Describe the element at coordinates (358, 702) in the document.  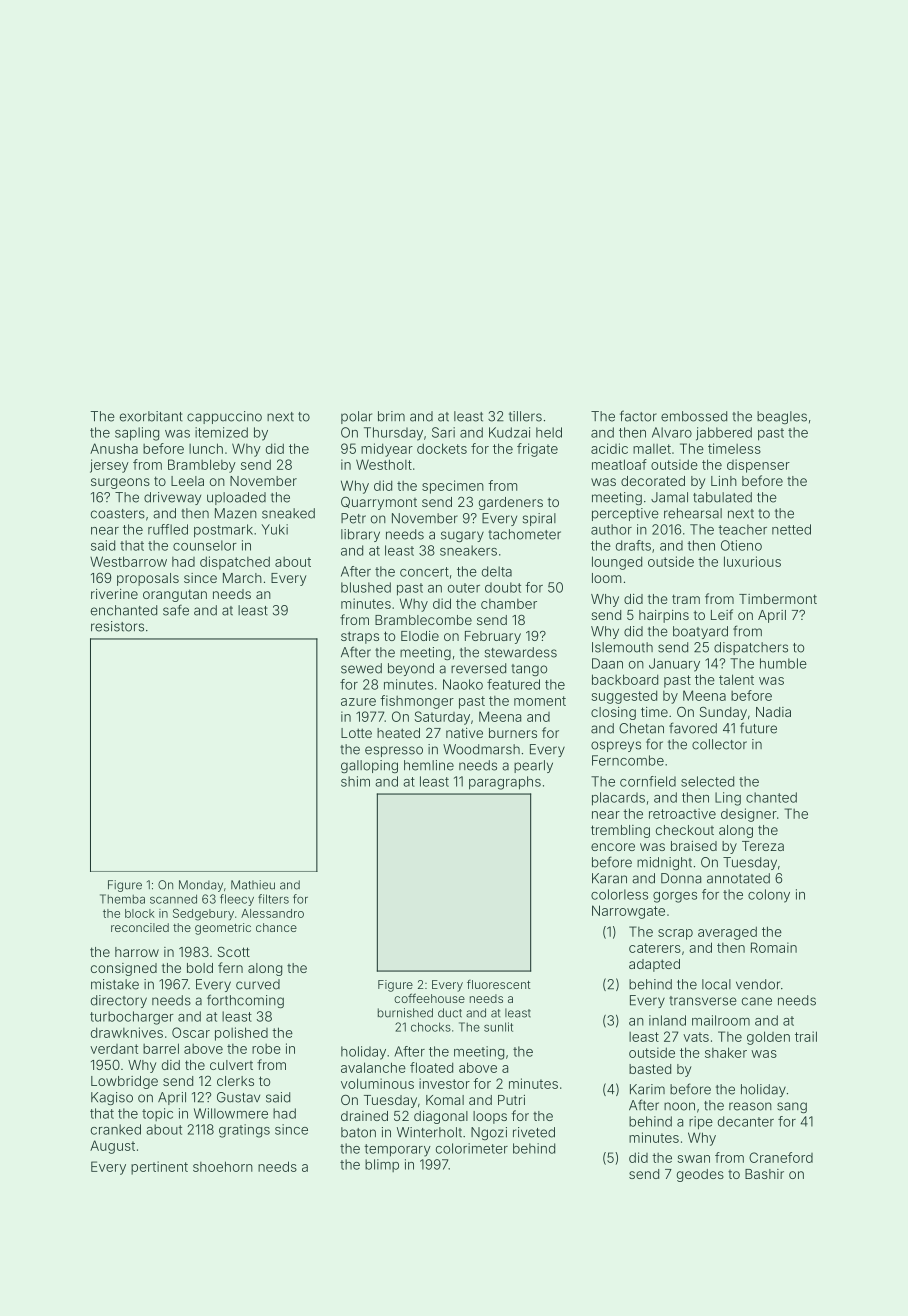
I see `azure` at that location.
